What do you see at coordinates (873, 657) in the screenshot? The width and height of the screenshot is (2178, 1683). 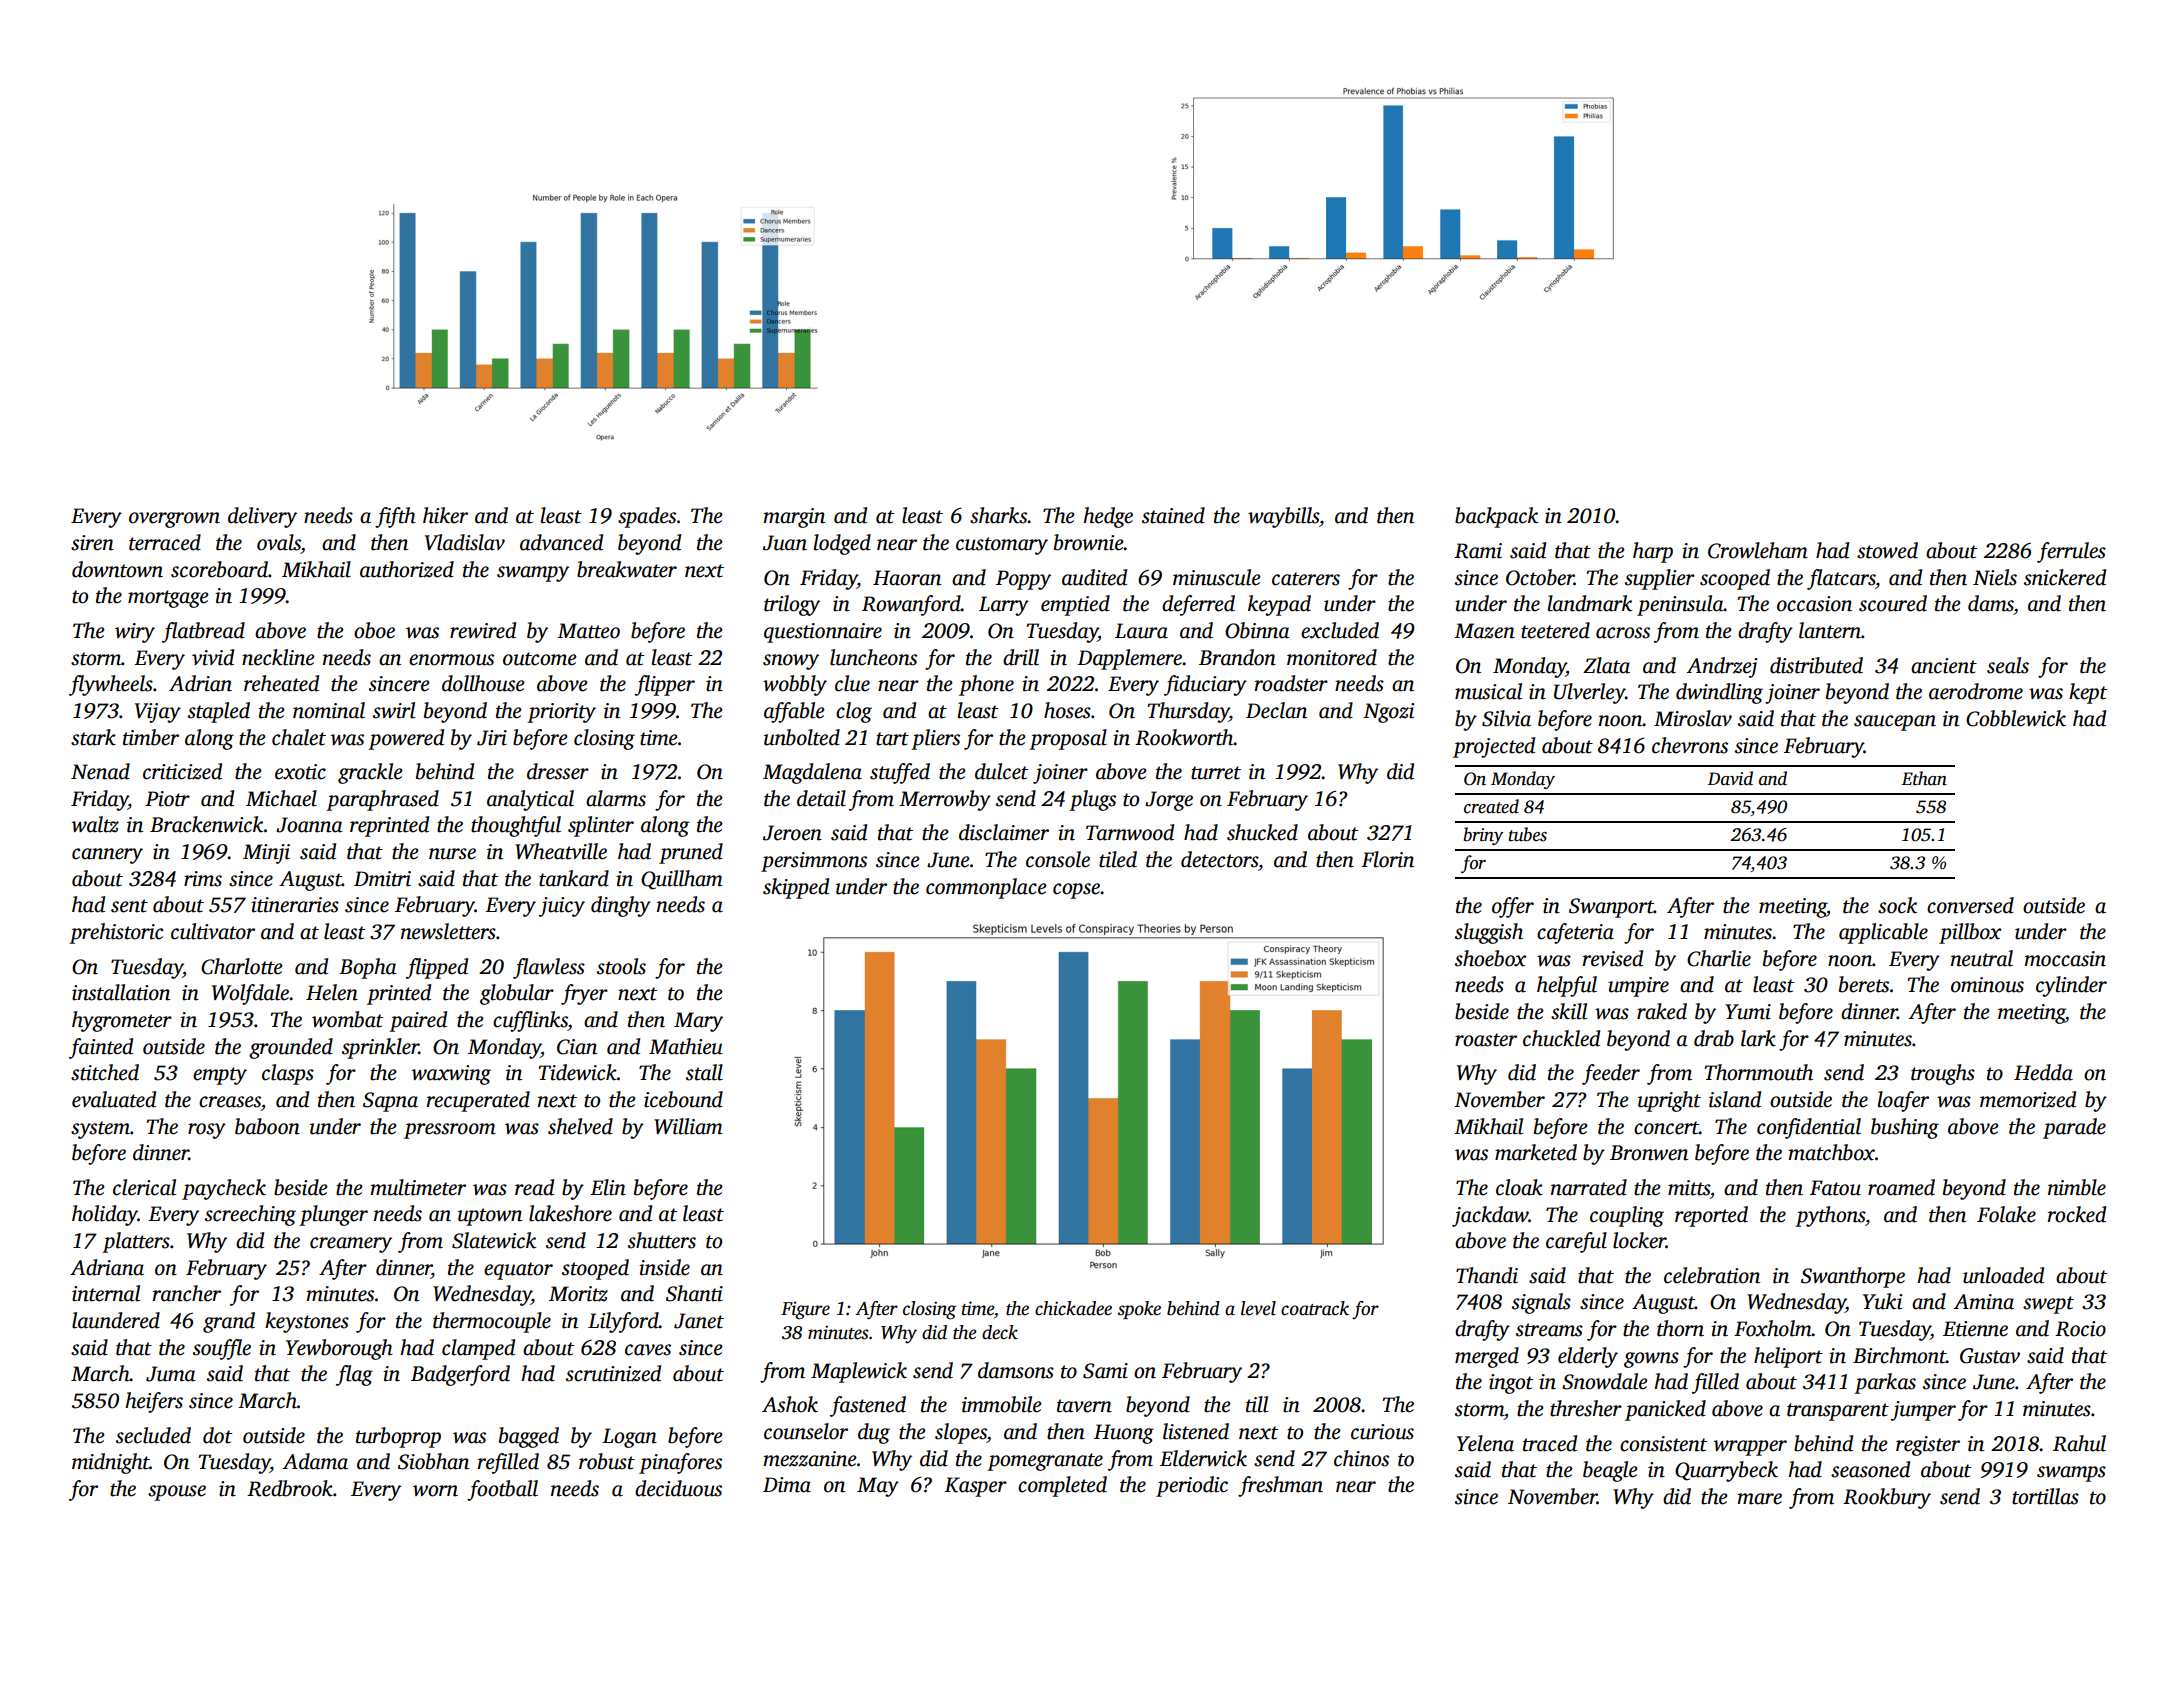 I see `luncheons` at bounding box center [873, 657].
